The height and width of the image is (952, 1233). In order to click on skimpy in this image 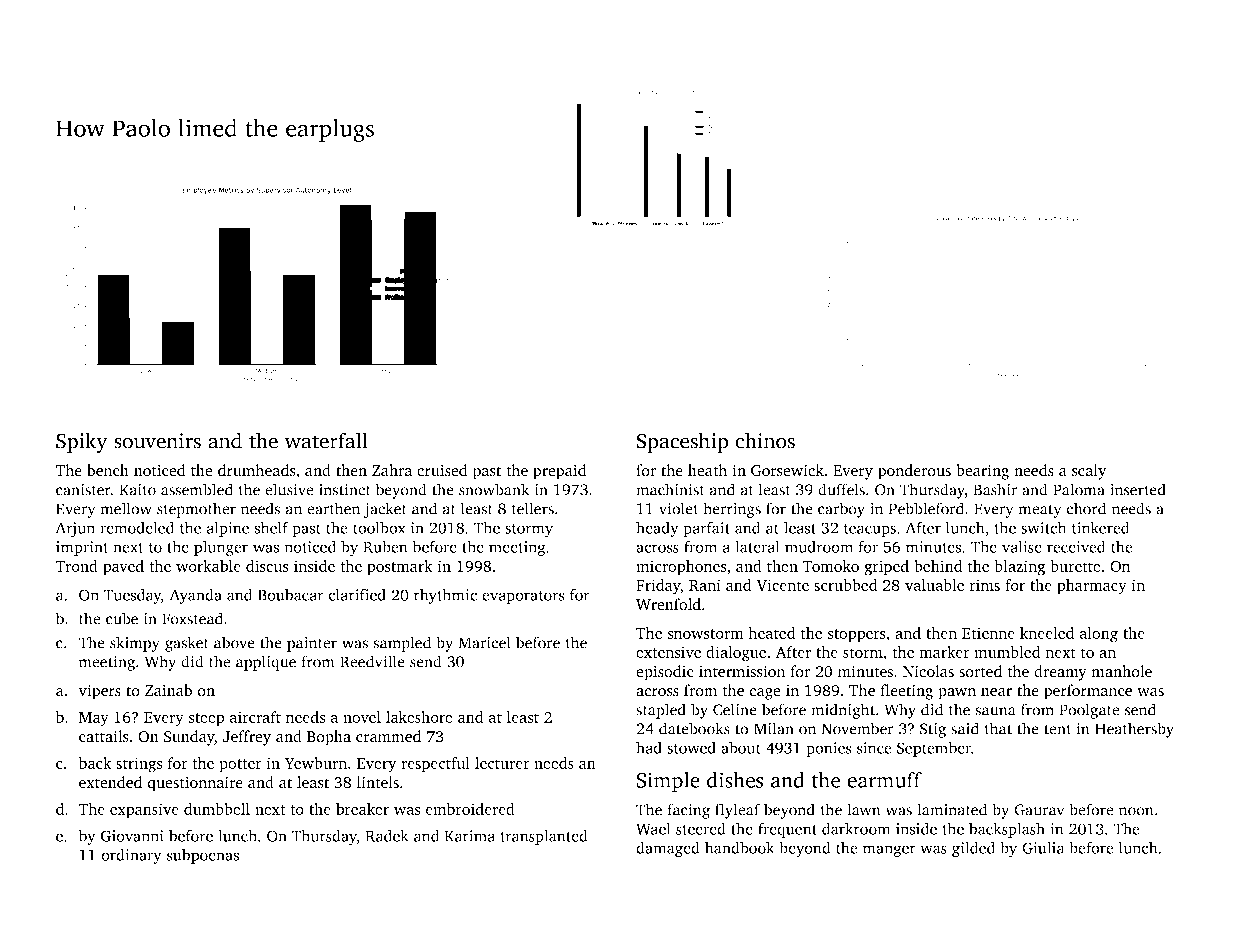, I will do `click(135, 644)`.
